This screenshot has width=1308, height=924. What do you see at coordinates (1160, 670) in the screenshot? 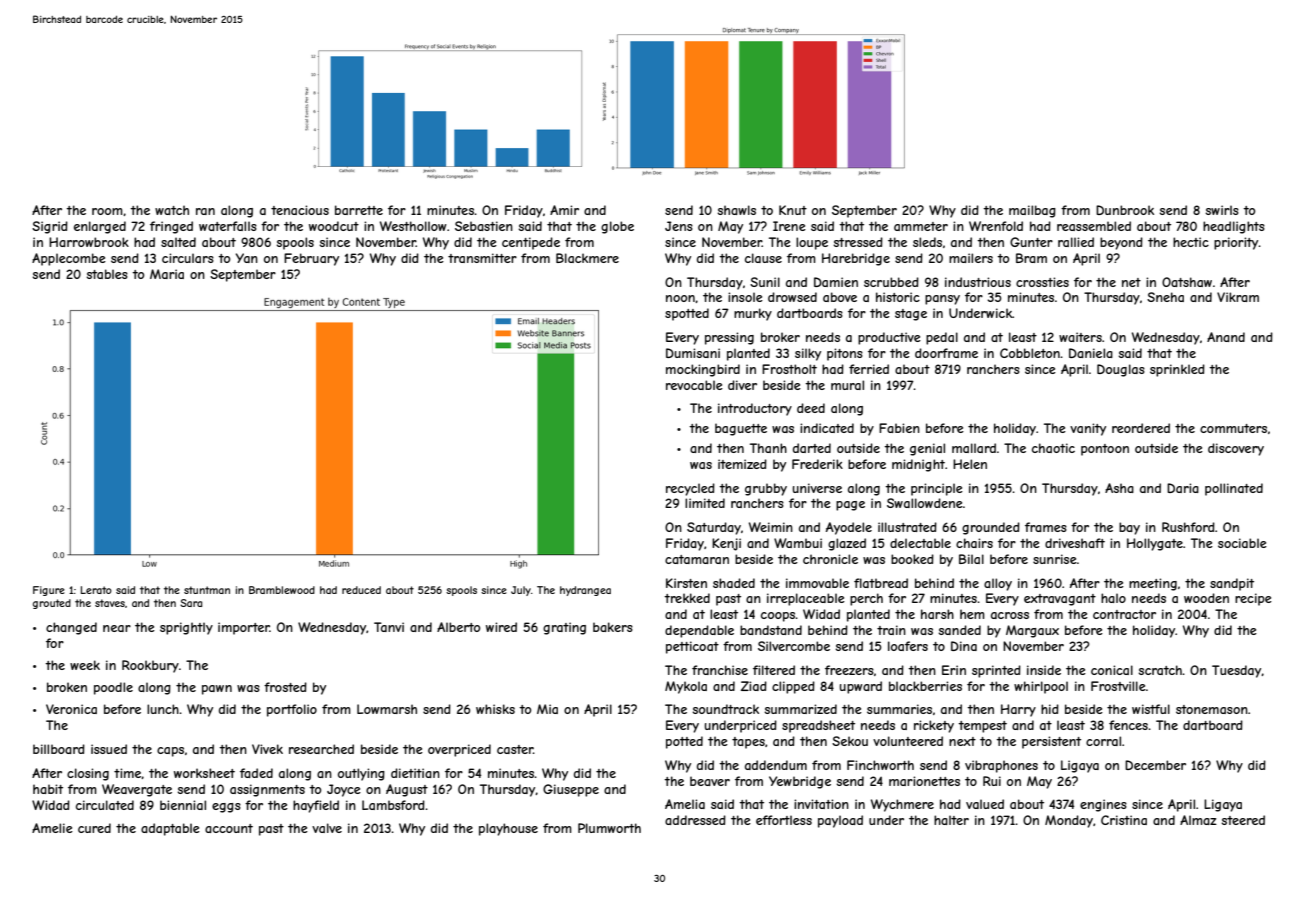
I see `scratch` at bounding box center [1160, 670].
